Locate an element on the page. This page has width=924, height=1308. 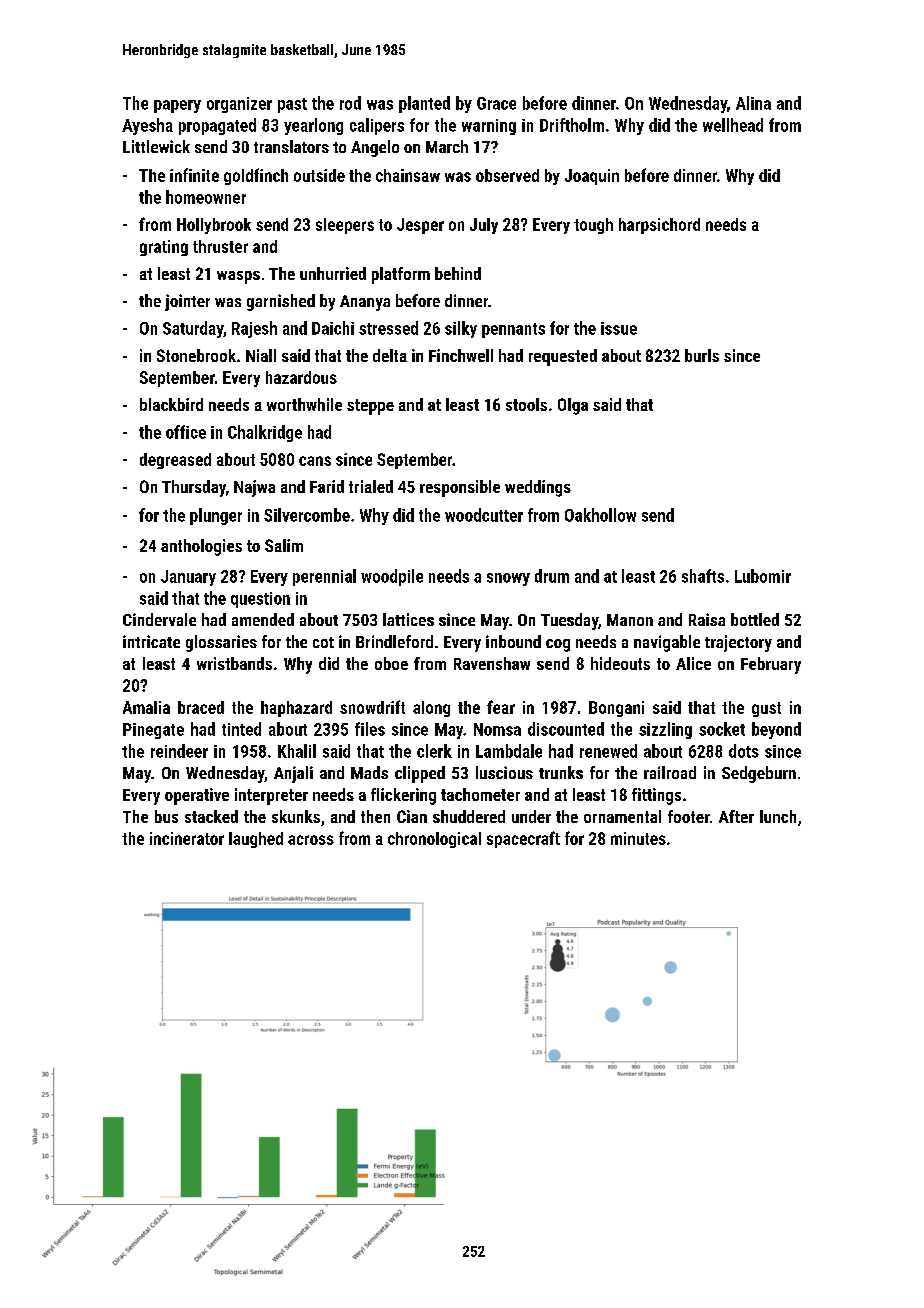
stools is located at coordinates (526, 404).
